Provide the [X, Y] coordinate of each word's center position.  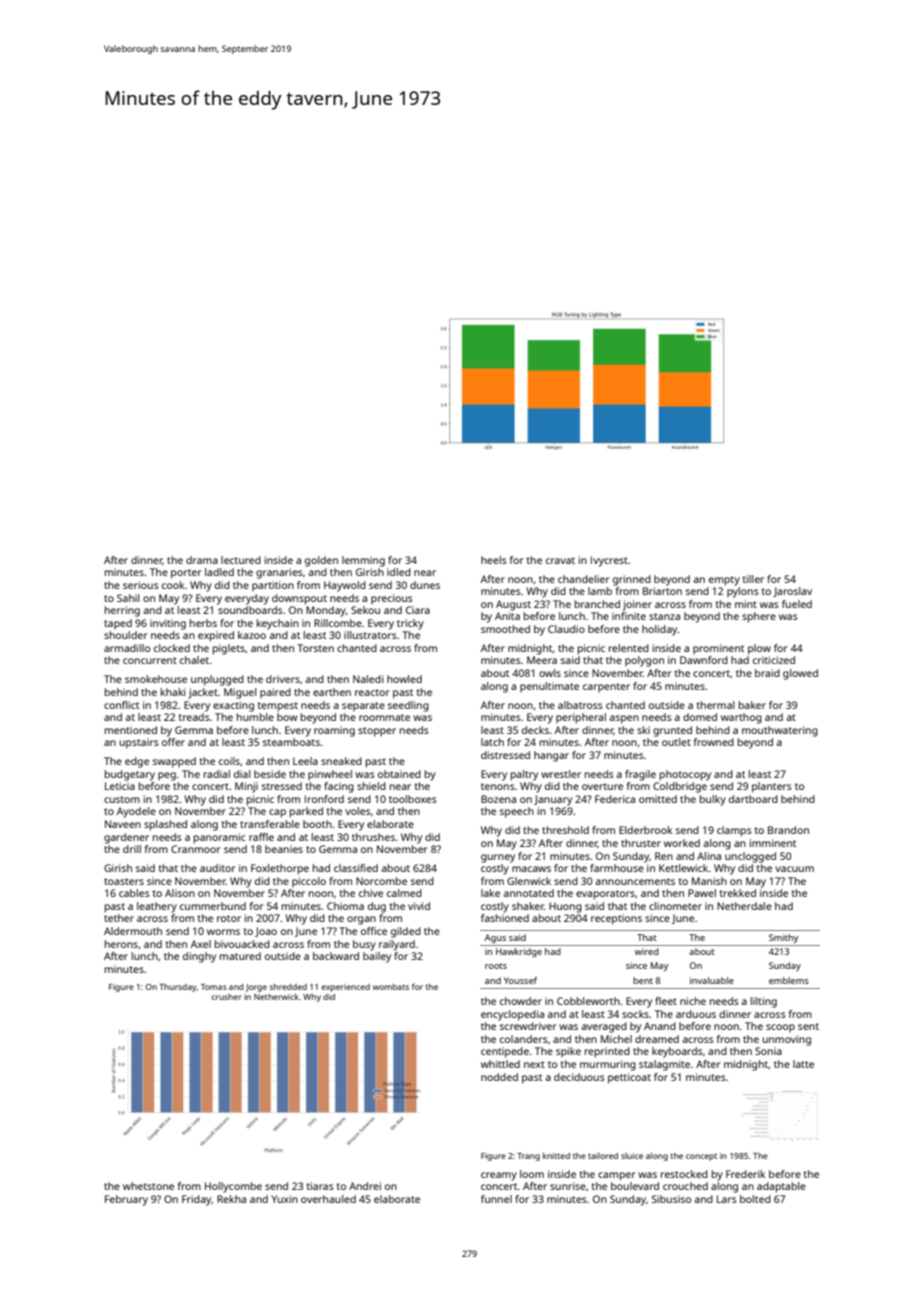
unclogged [750, 857]
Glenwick [529, 881]
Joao [266, 932]
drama [202, 560]
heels [494, 560]
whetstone [148, 1186]
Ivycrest [609, 561]
